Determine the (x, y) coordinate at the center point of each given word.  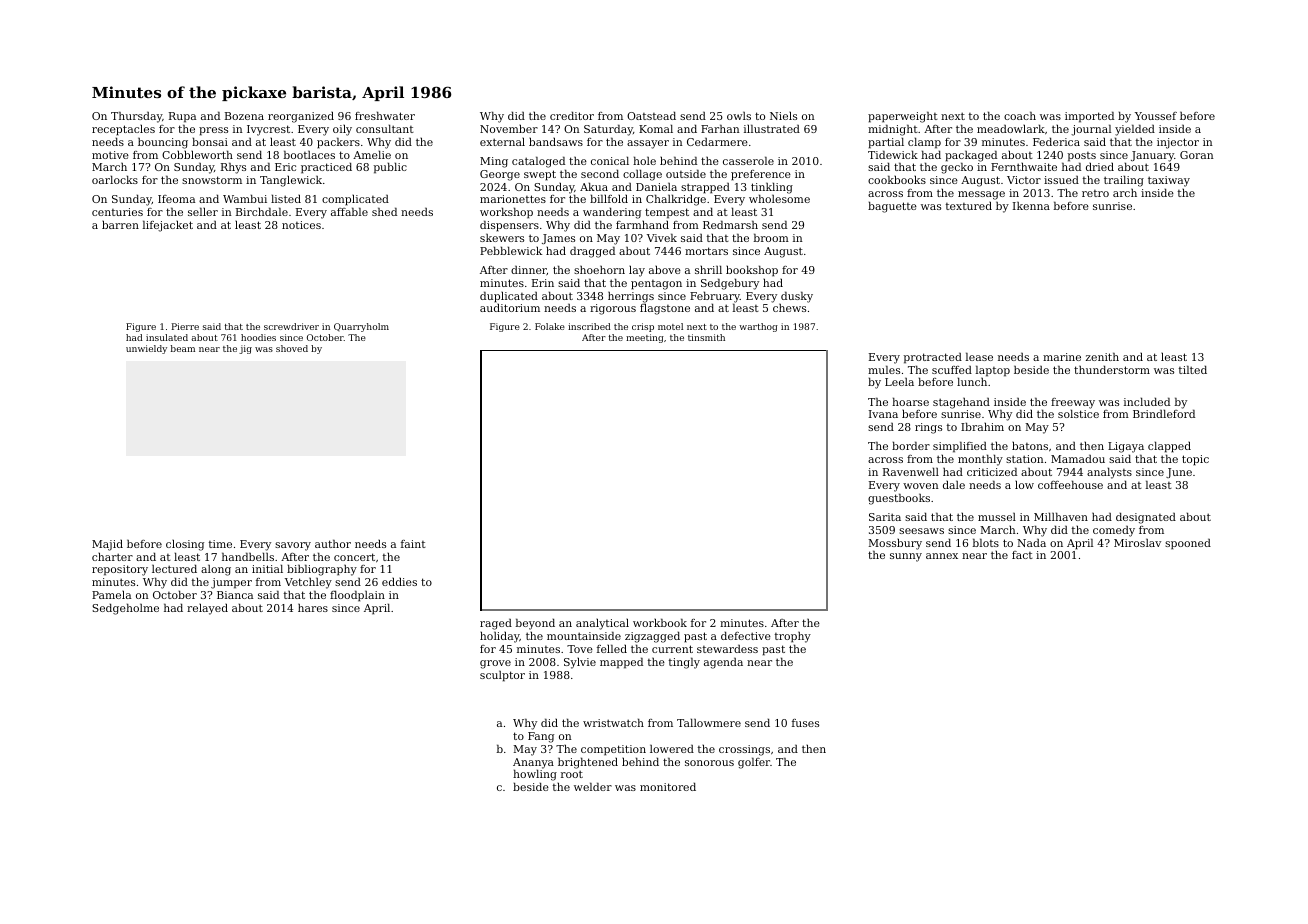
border (911, 445)
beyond (535, 624)
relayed (207, 609)
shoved (292, 348)
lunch (972, 381)
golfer (754, 763)
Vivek (662, 237)
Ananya (533, 764)
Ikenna (1031, 205)
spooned (1188, 544)
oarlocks (115, 179)
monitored (668, 786)
